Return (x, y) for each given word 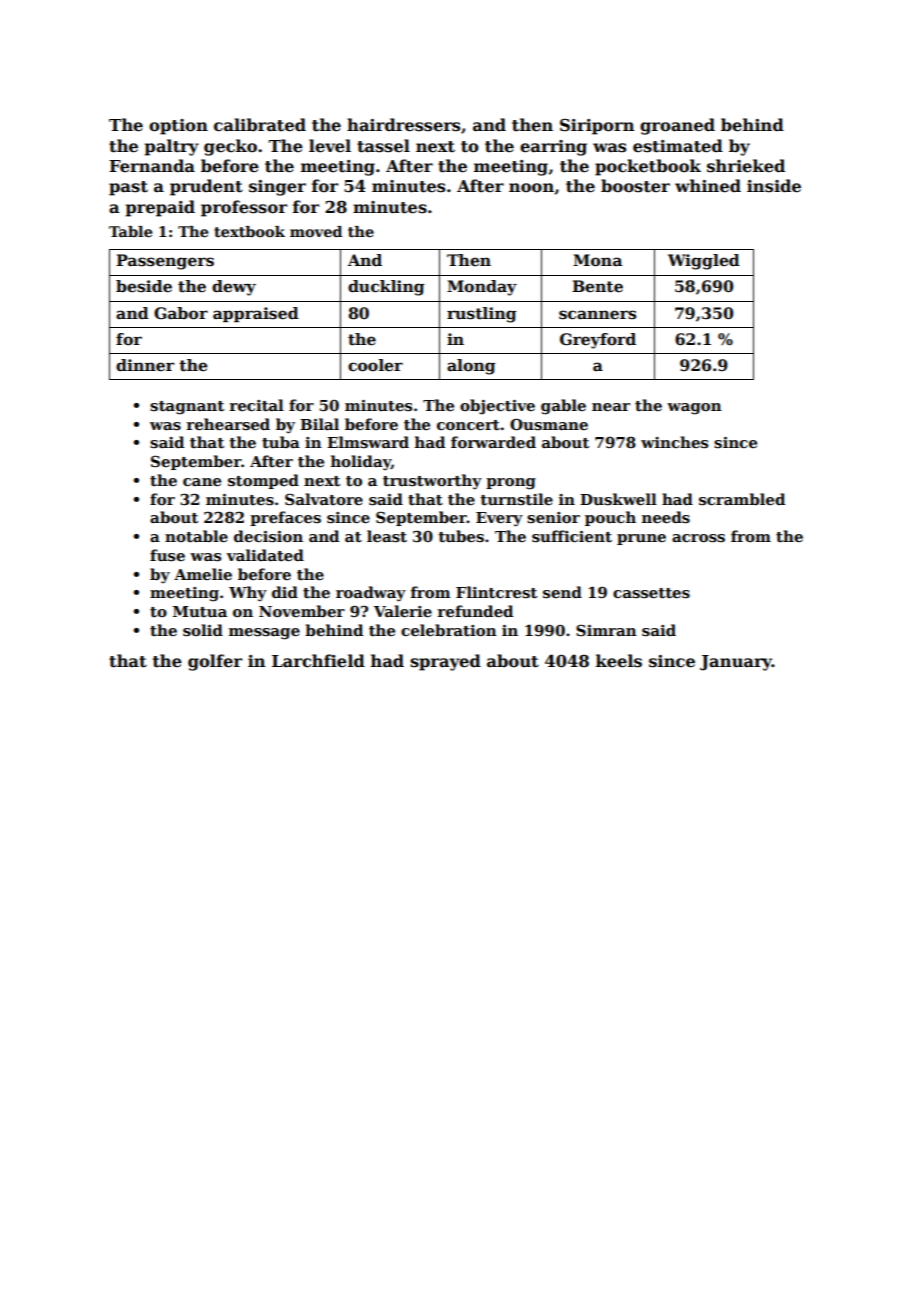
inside (774, 186)
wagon (694, 409)
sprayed (445, 662)
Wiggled (704, 262)
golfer (215, 662)
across (698, 538)
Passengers (165, 262)
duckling (386, 288)
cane (202, 482)
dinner (145, 365)
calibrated (260, 125)
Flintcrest (496, 592)
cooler (375, 365)
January (736, 663)
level (330, 146)
